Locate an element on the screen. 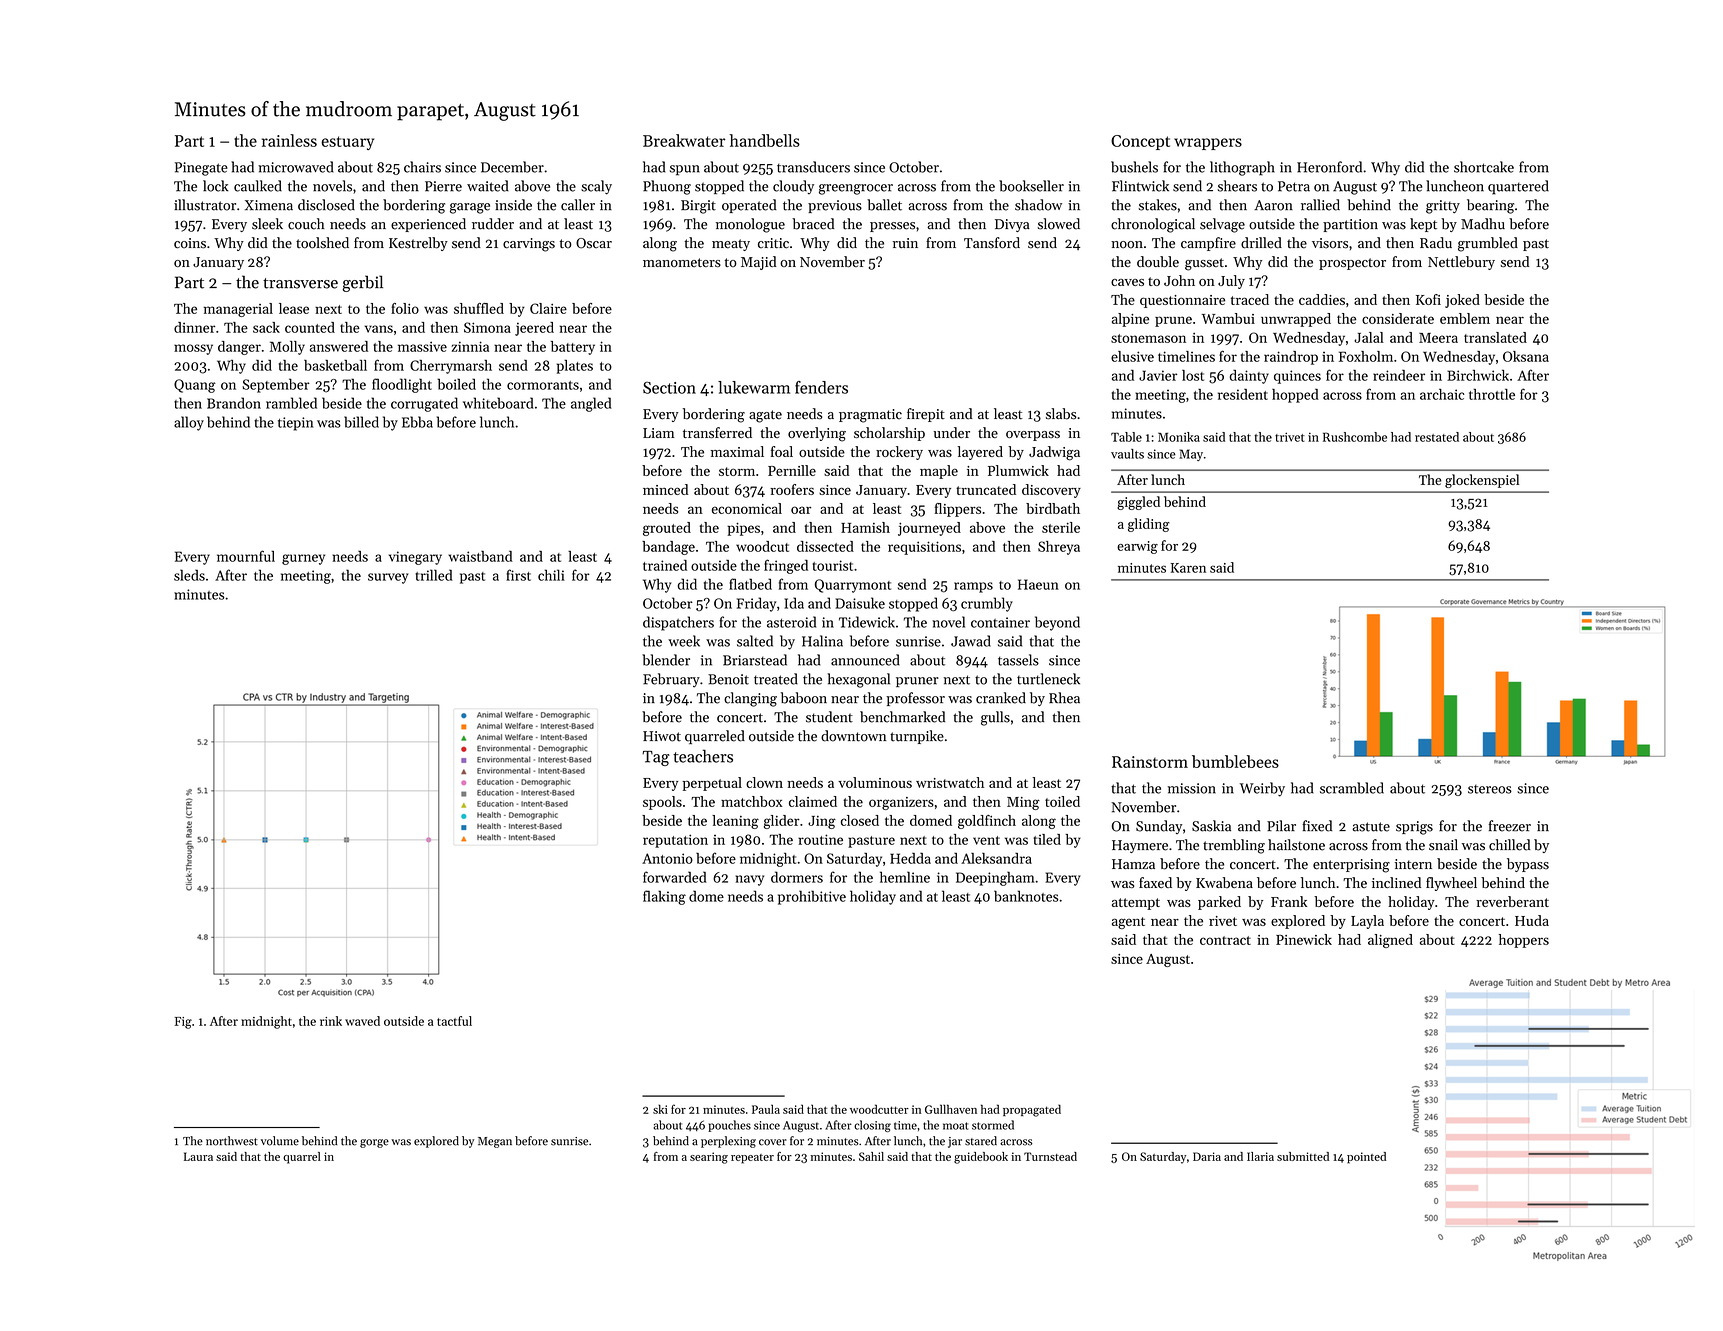 This screenshot has height=1331, width=1723. trilled is located at coordinates (434, 575).
